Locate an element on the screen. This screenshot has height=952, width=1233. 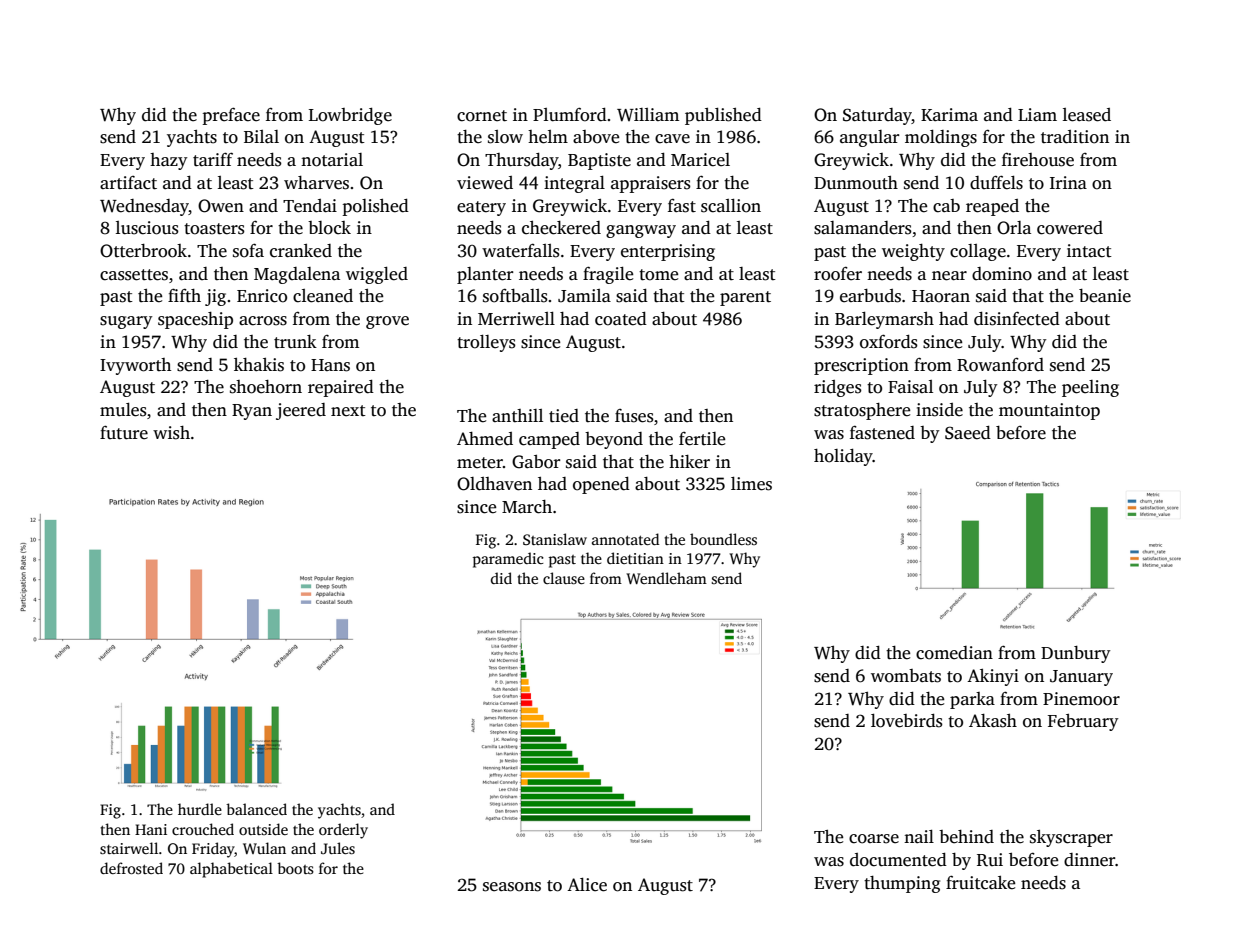
Saeed is located at coordinates (968, 433).
